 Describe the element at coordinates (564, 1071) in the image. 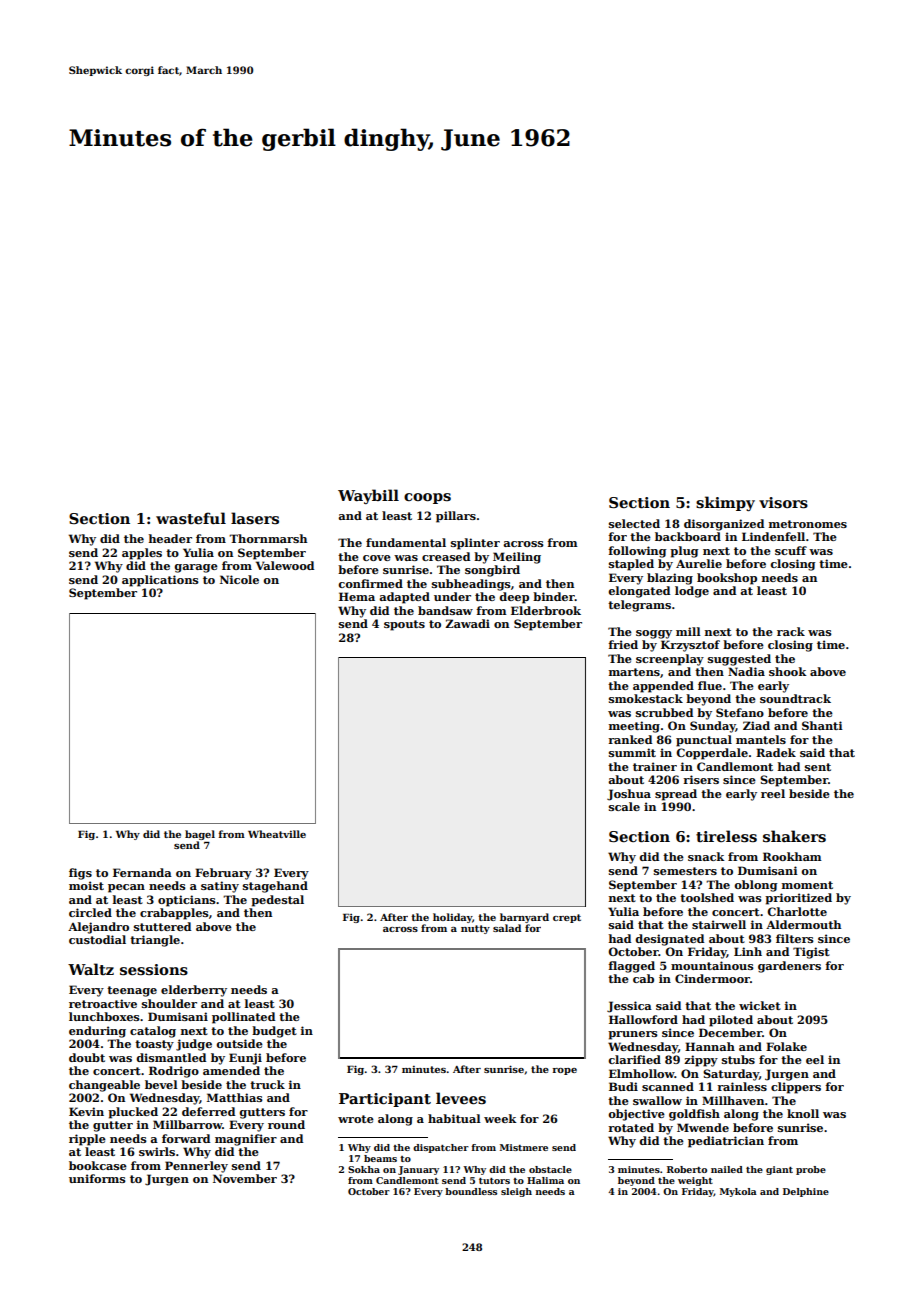

I see `rope` at that location.
